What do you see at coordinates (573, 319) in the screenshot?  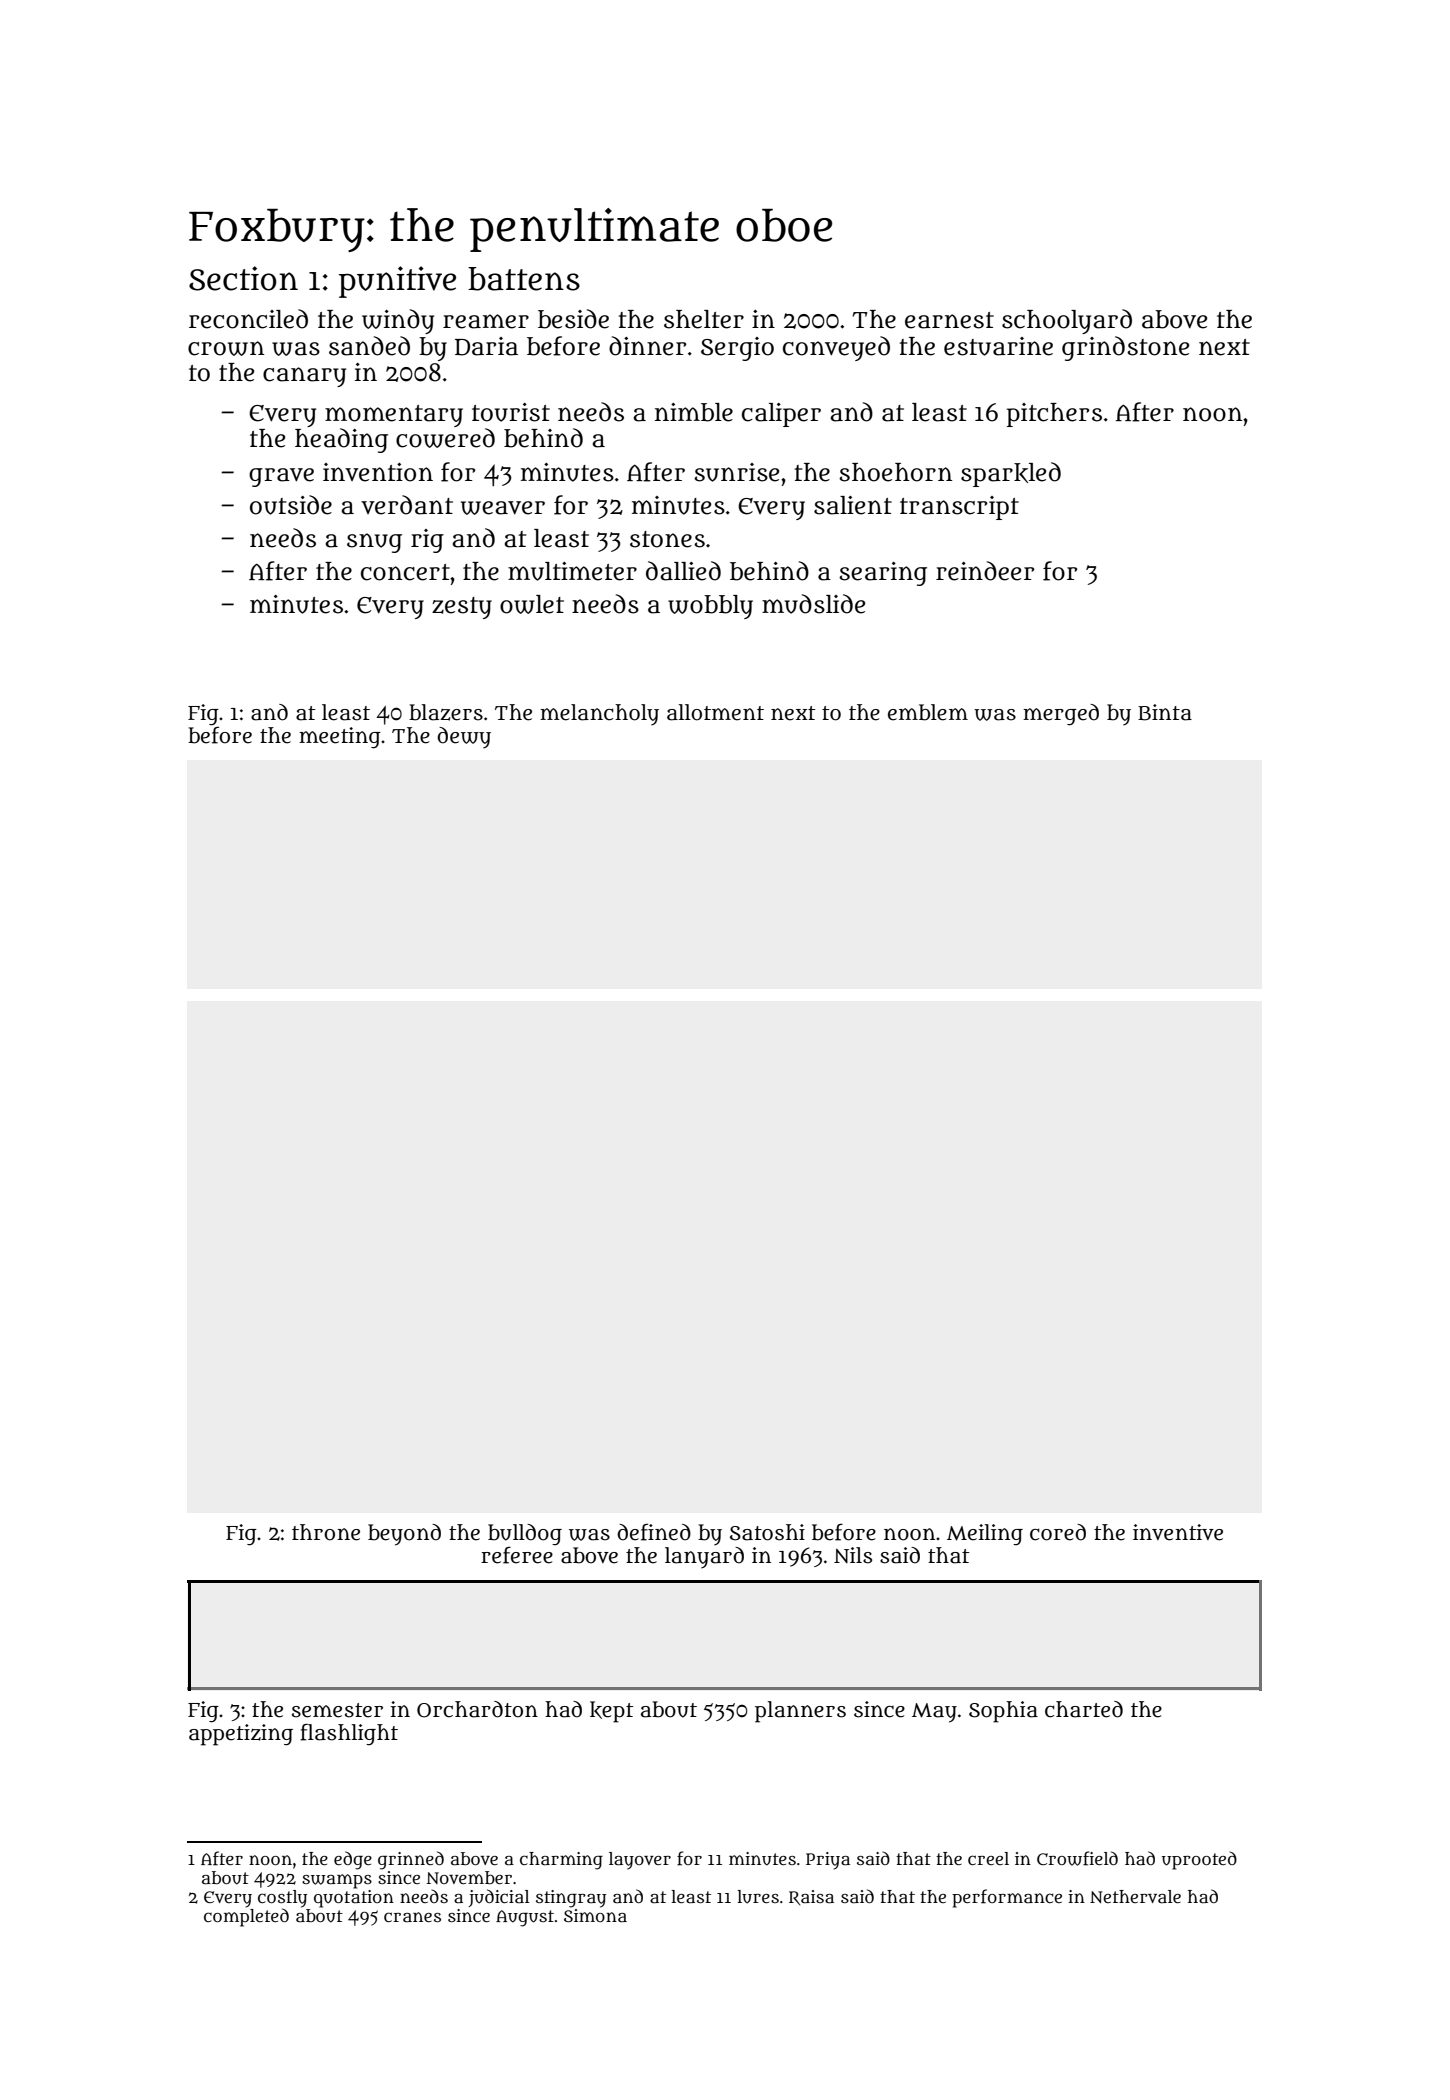 I see `beside` at bounding box center [573, 319].
